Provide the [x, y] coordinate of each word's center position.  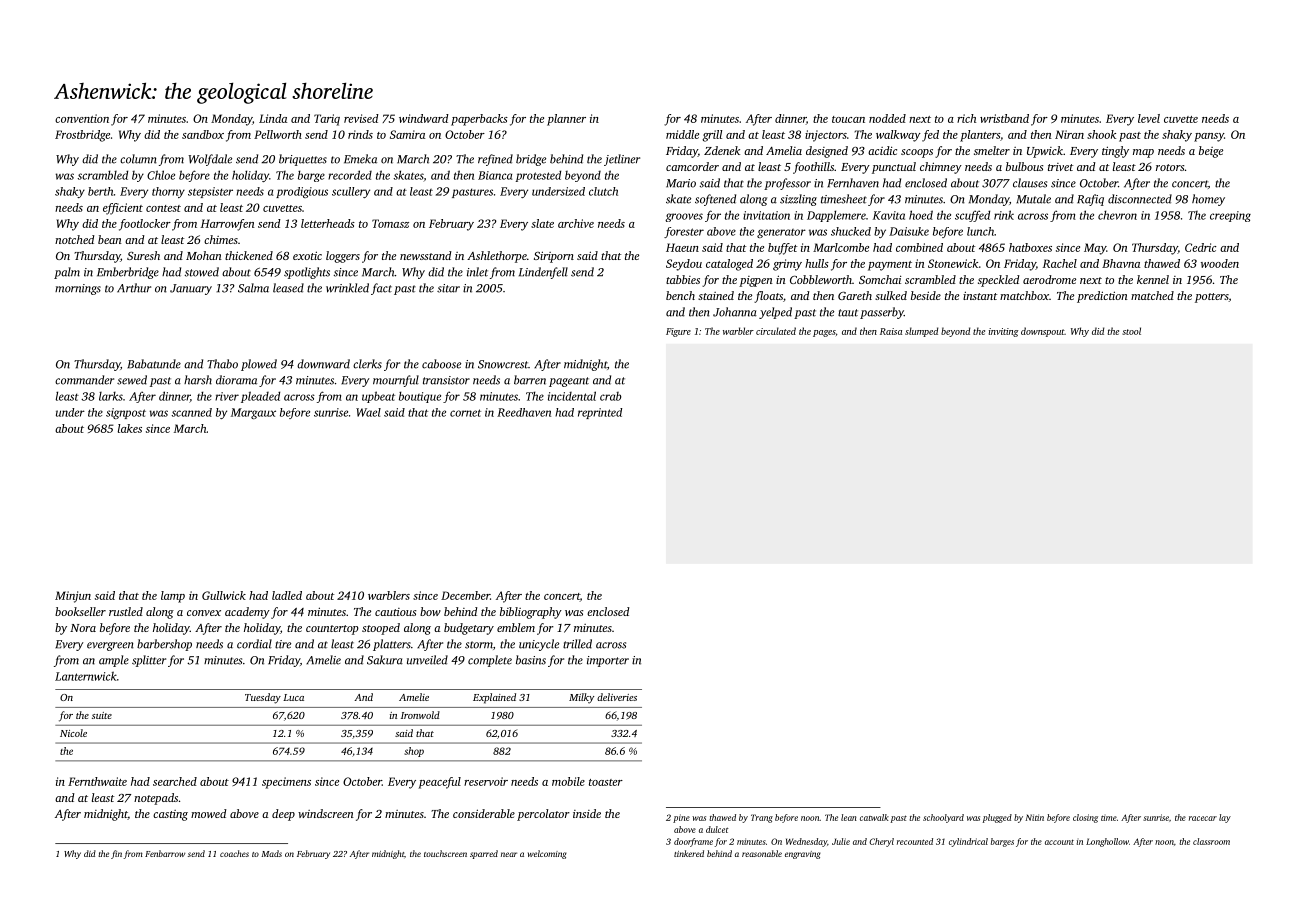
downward [323, 364]
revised [361, 118]
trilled [577, 644]
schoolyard [943, 818]
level [1149, 118]
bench [680, 295]
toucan [848, 119]
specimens [286, 783]
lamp [173, 597]
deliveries [617, 697]
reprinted [600, 413]
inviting [1003, 332]
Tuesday [263, 698]
